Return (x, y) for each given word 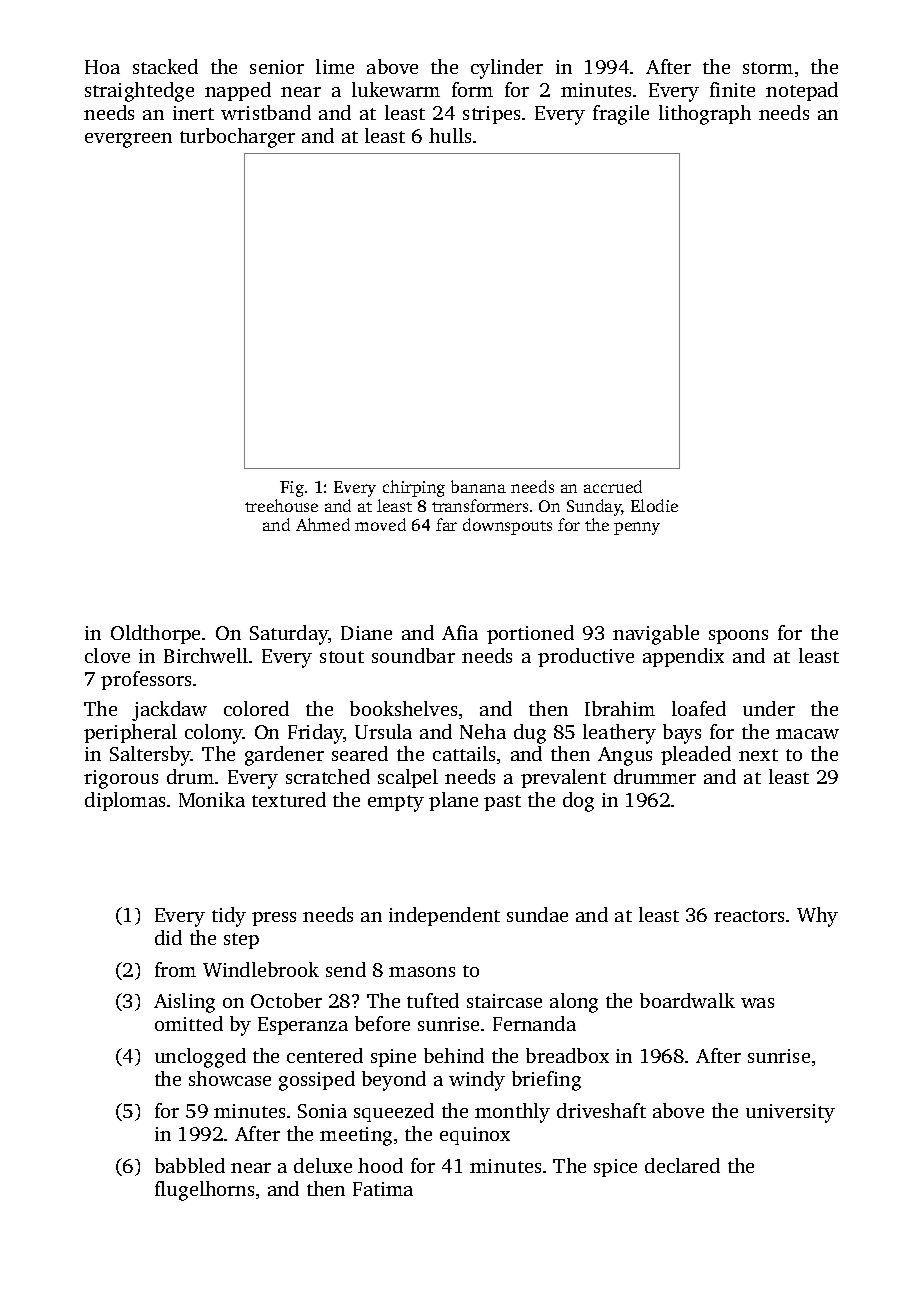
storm (768, 68)
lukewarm (396, 89)
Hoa (102, 67)
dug (530, 734)
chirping (414, 488)
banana (478, 486)
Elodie (654, 505)
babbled (190, 1165)
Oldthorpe (155, 634)
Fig (292, 489)
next (758, 755)
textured (289, 799)
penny (637, 528)
